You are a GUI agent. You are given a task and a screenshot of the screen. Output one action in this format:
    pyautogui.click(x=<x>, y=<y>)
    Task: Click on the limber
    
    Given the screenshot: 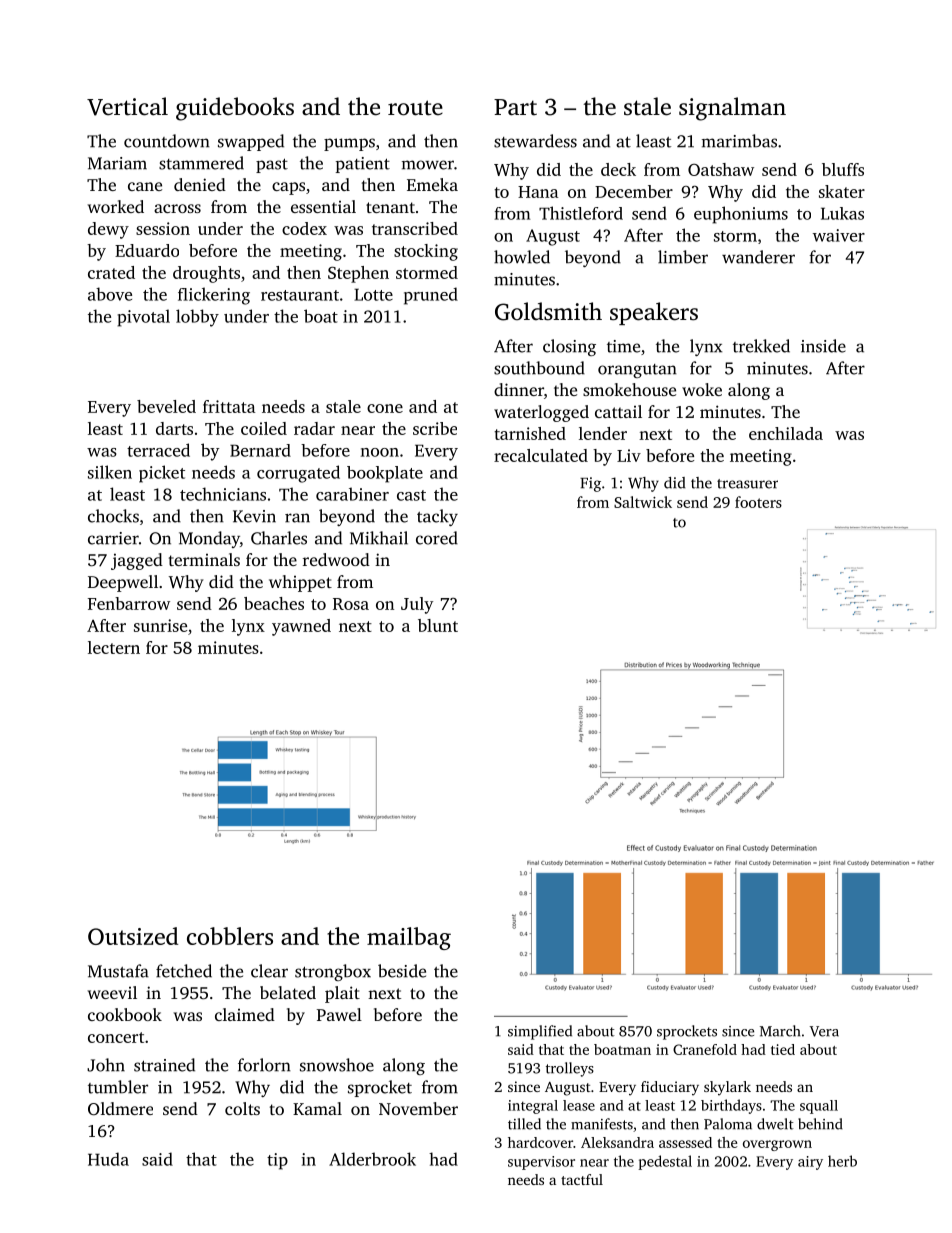 What is the action you would take?
    pyautogui.click(x=683, y=257)
